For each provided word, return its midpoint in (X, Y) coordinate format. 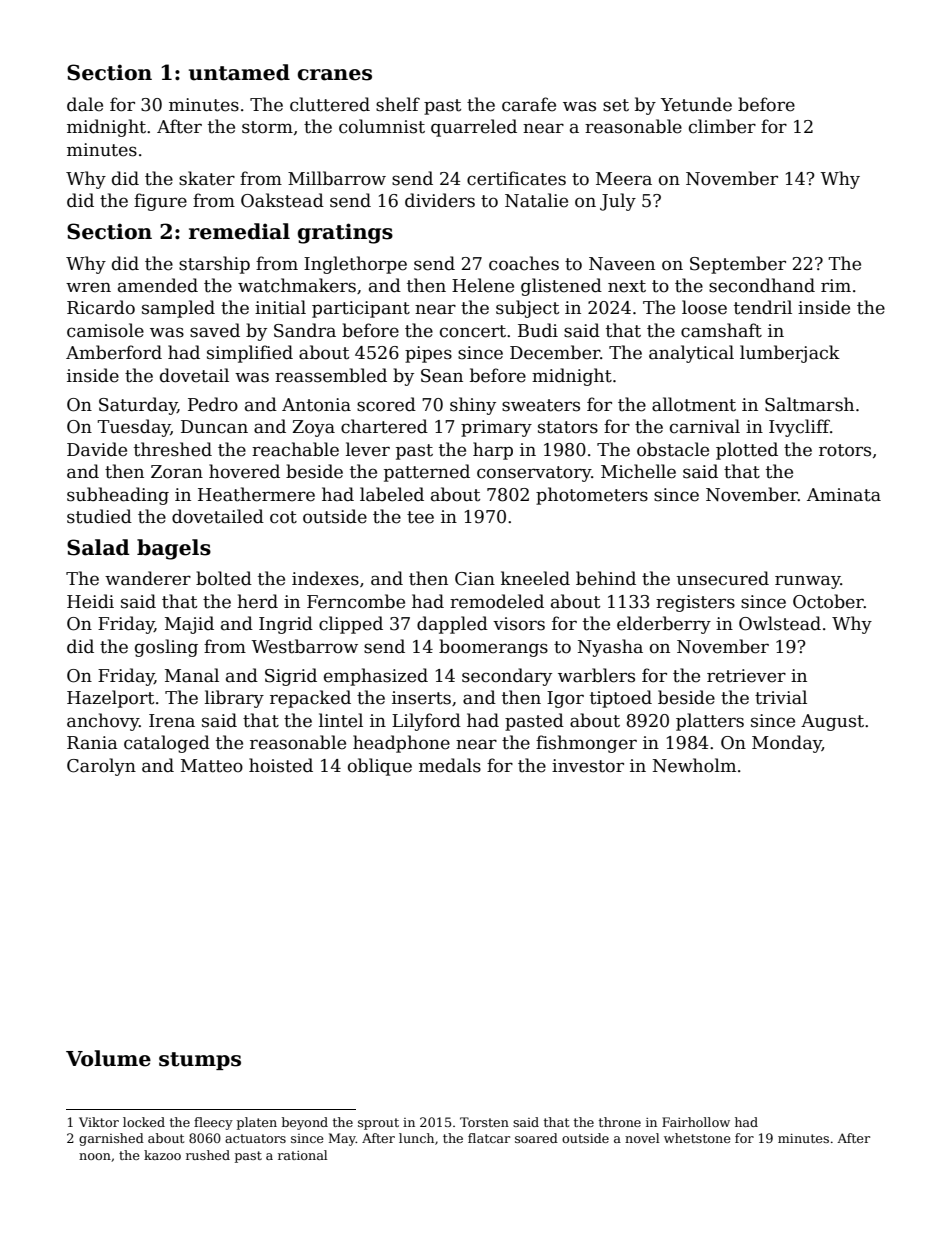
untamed (239, 72)
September (738, 265)
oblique (380, 767)
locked (144, 1122)
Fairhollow (696, 1122)
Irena (172, 721)
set (616, 105)
